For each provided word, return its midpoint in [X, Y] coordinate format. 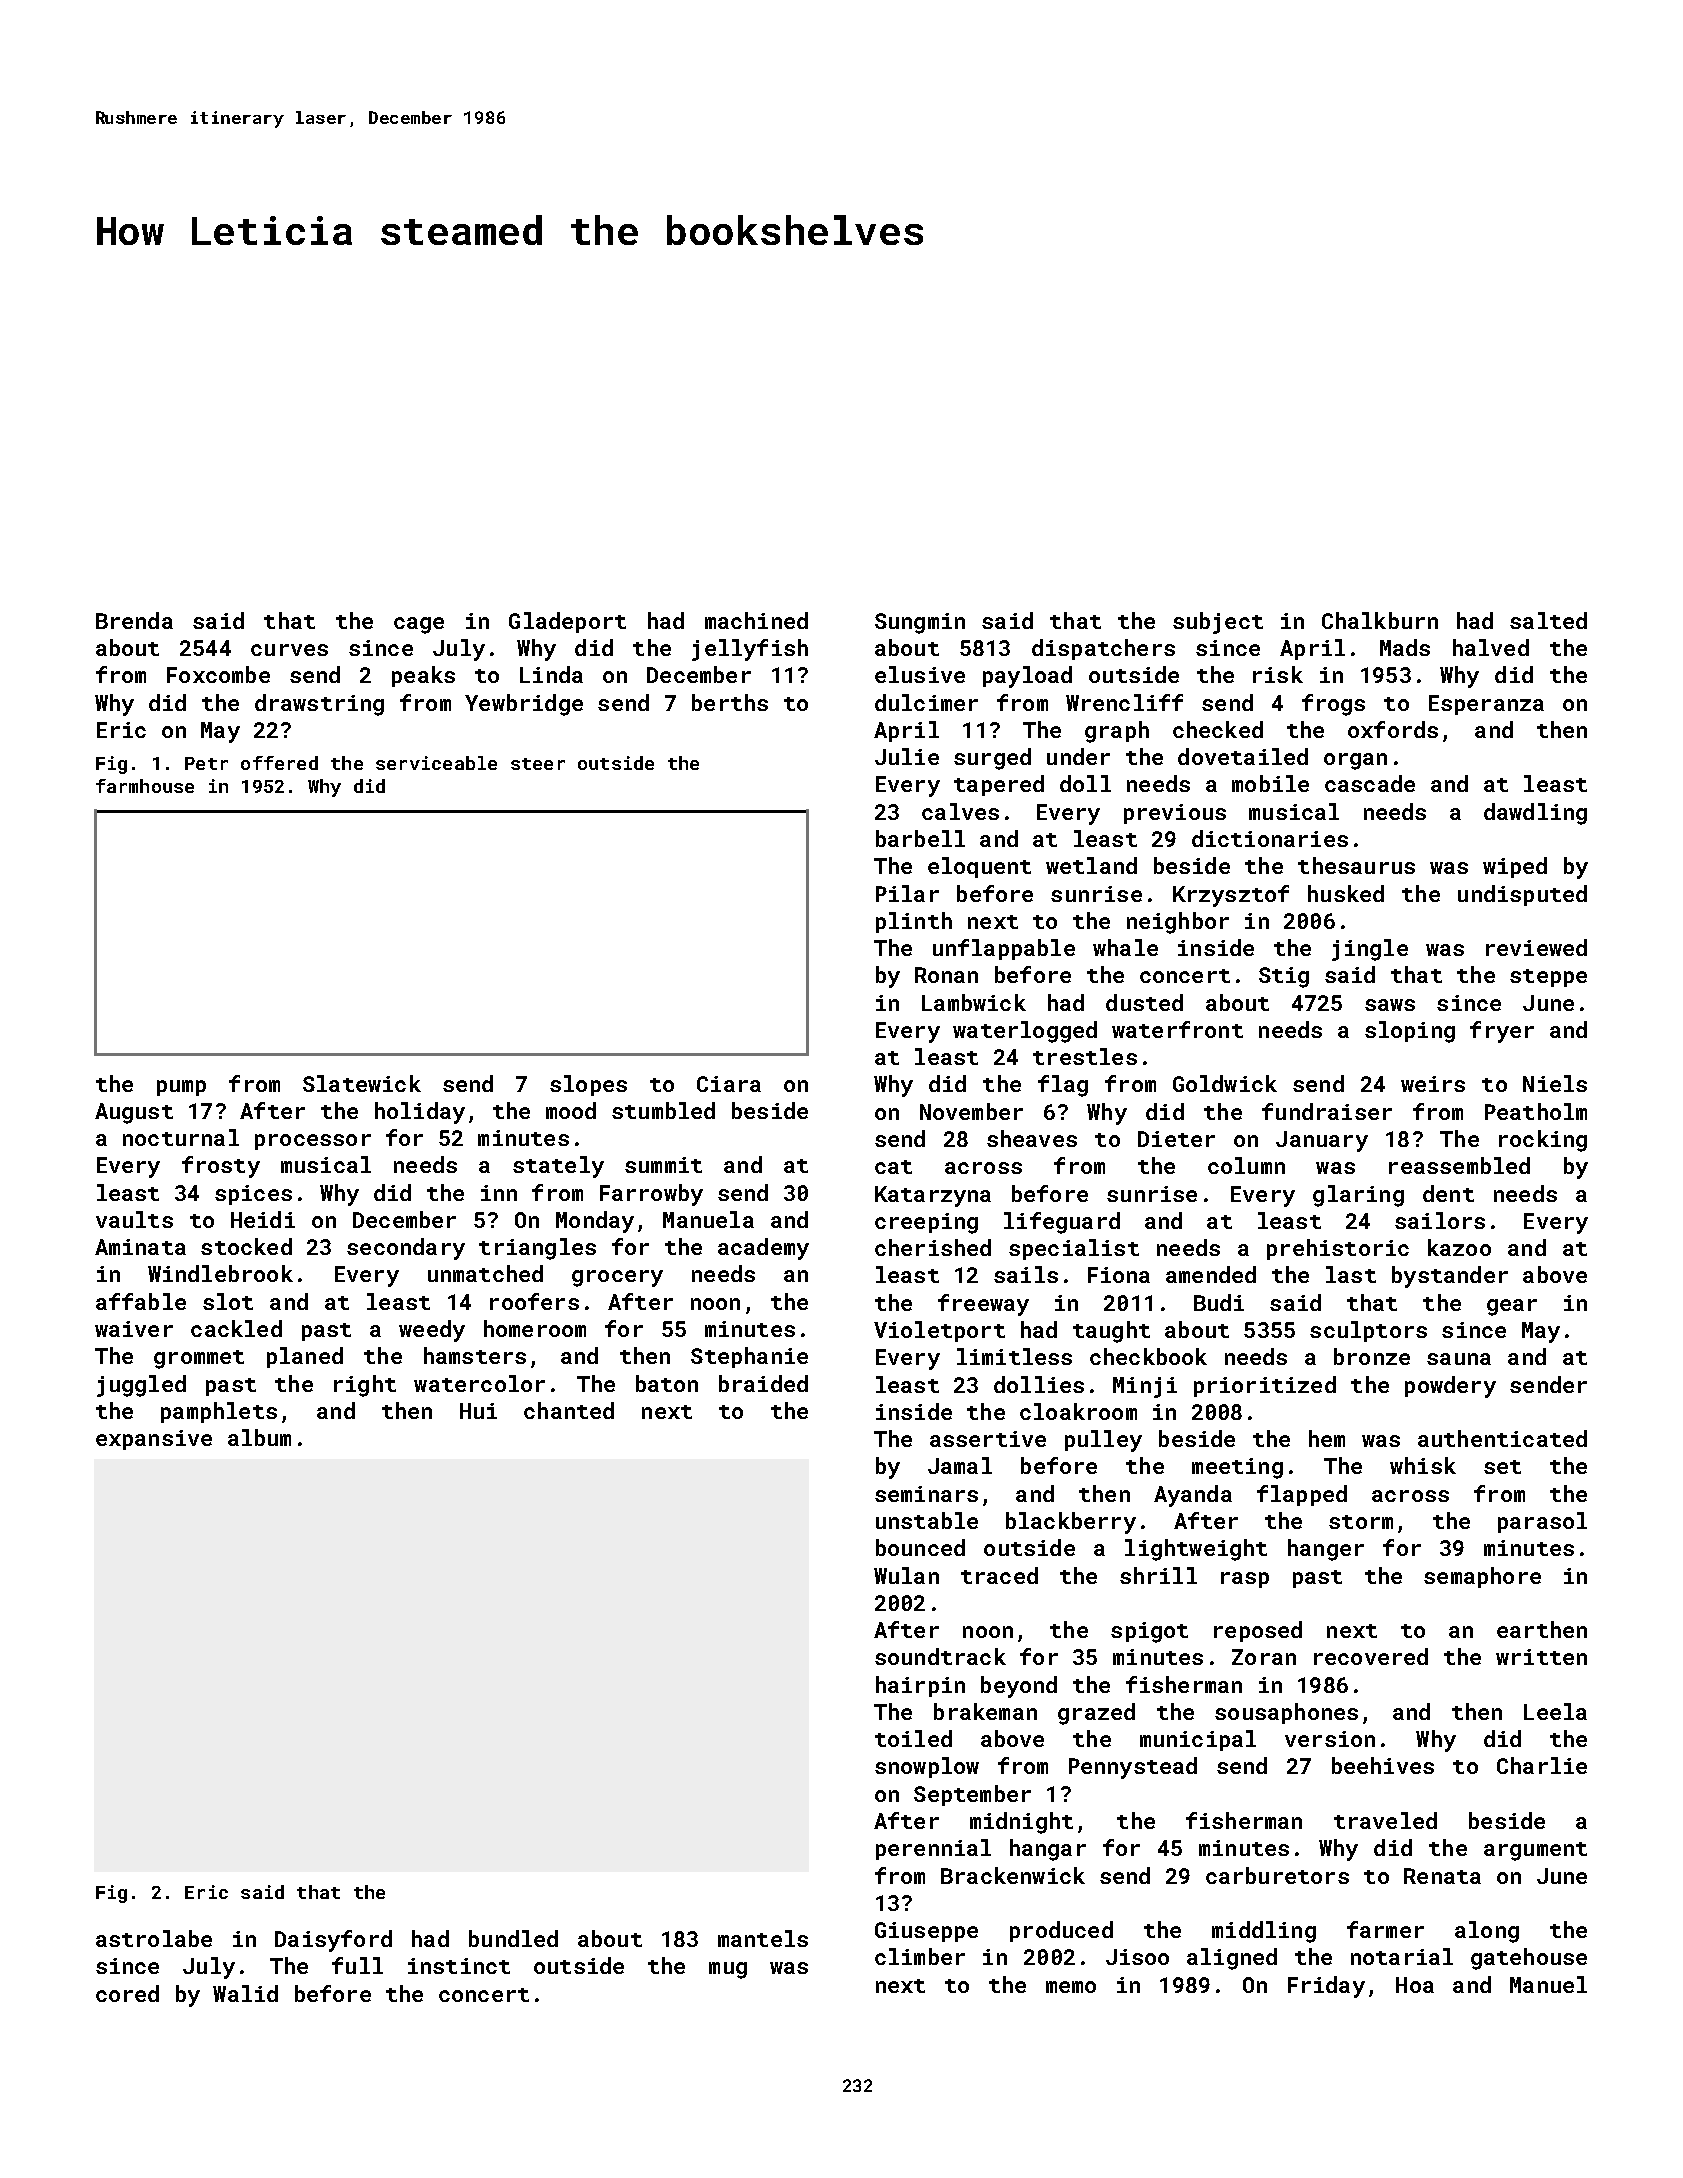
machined [756, 620]
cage [419, 625]
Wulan [906, 1575]
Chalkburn [1380, 620]
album [259, 1437]
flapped [1302, 1495]
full [357, 1965]
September [972, 1795]
